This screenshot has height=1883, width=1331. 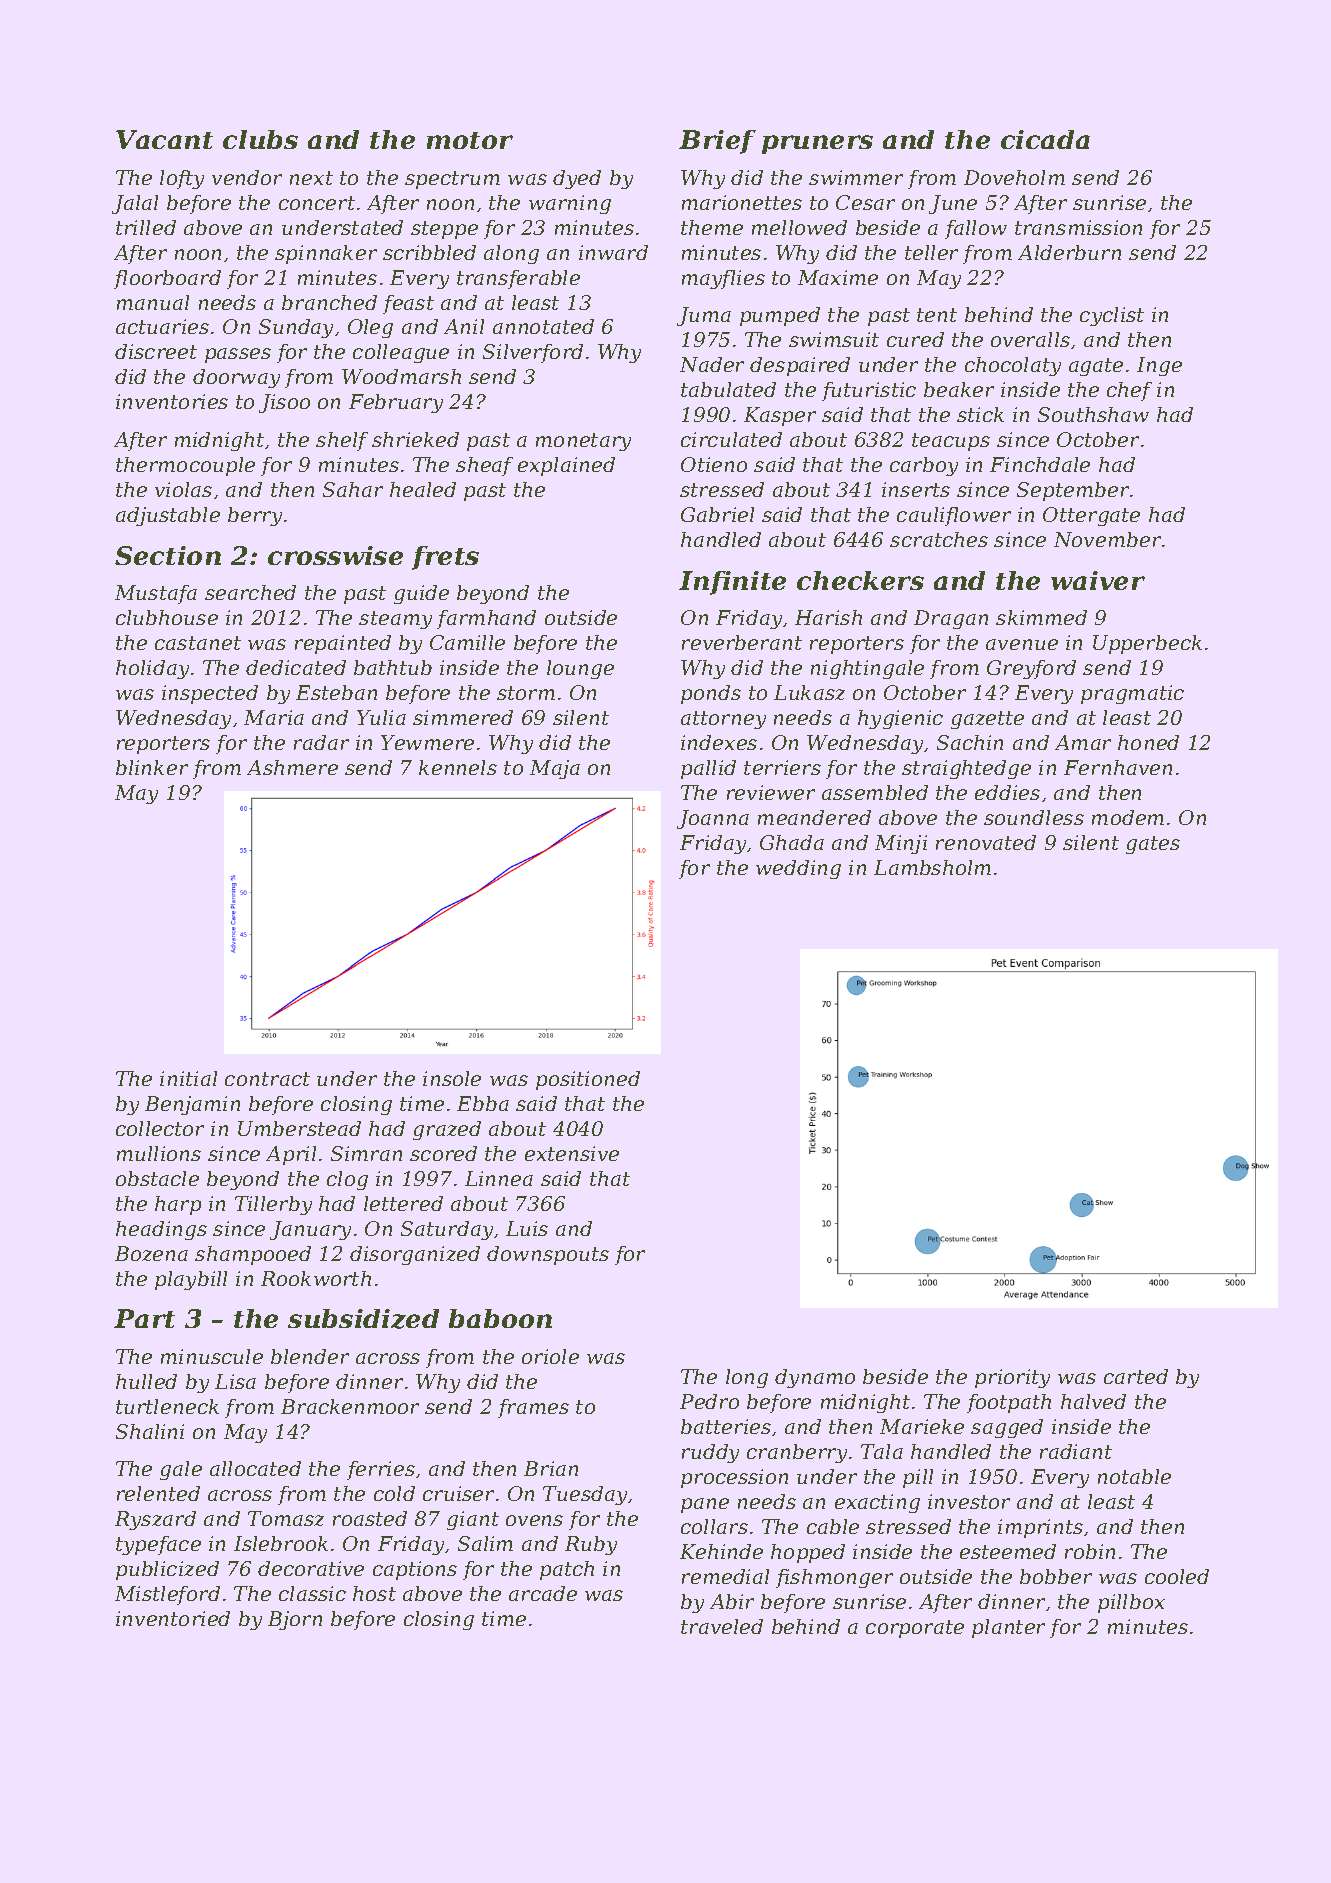 I want to click on Lukasz, so click(x=809, y=692).
